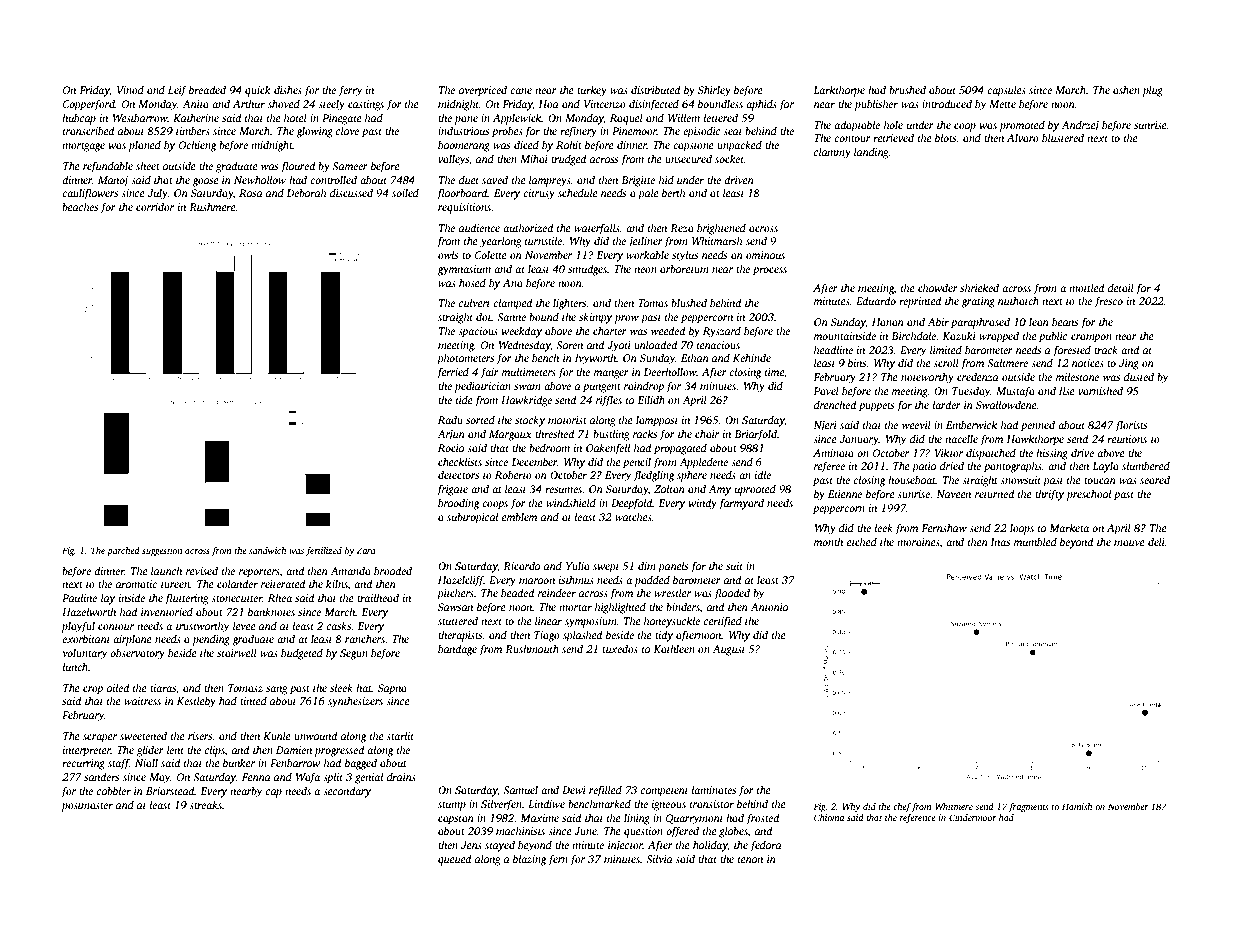 This screenshot has height=952, width=1233. What do you see at coordinates (451, 435) in the screenshot?
I see `Arjun` at bounding box center [451, 435].
